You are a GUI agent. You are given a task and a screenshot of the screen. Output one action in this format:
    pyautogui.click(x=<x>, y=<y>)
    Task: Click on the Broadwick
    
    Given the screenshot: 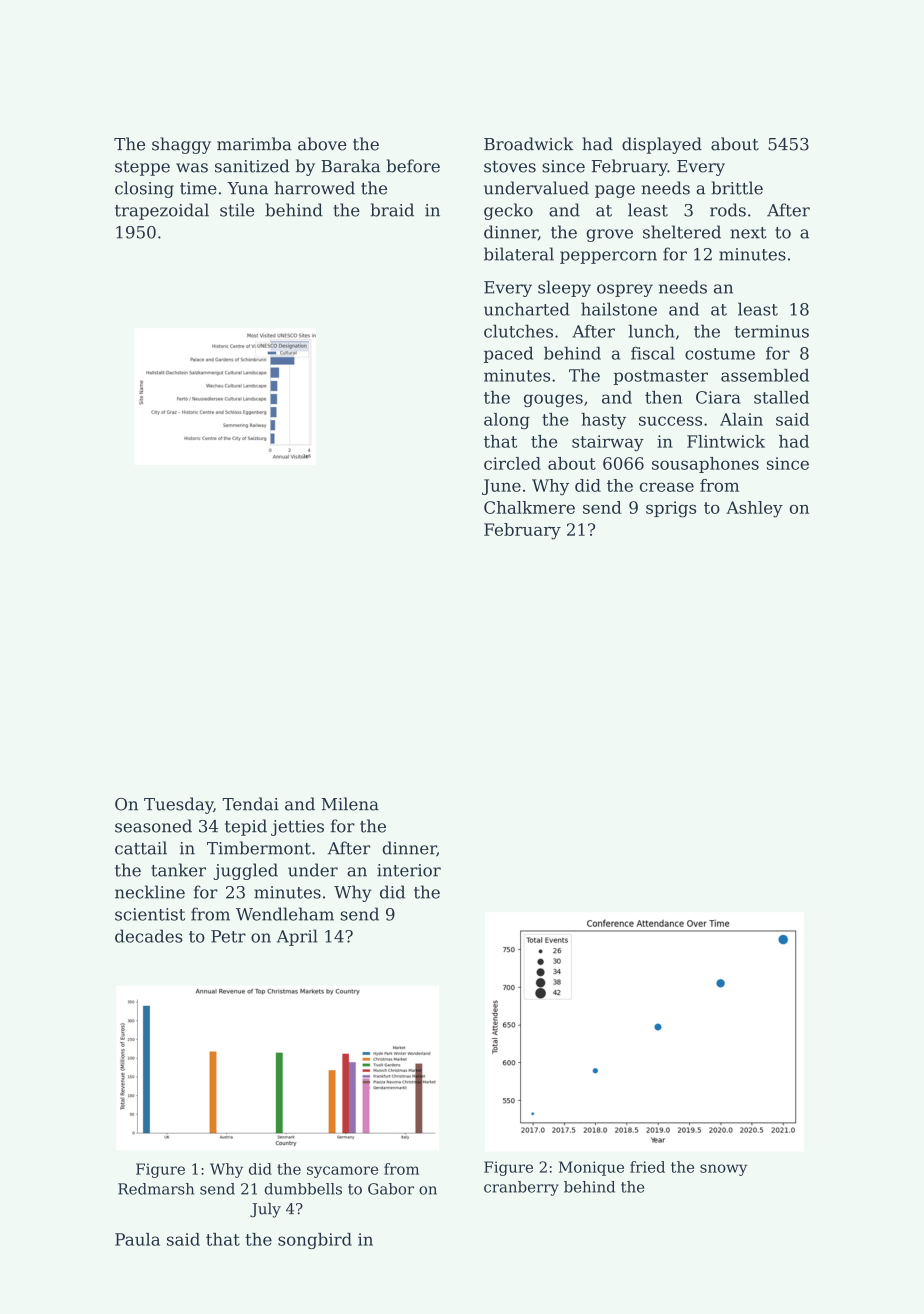 What is the action you would take?
    pyautogui.click(x=528, y=144)
